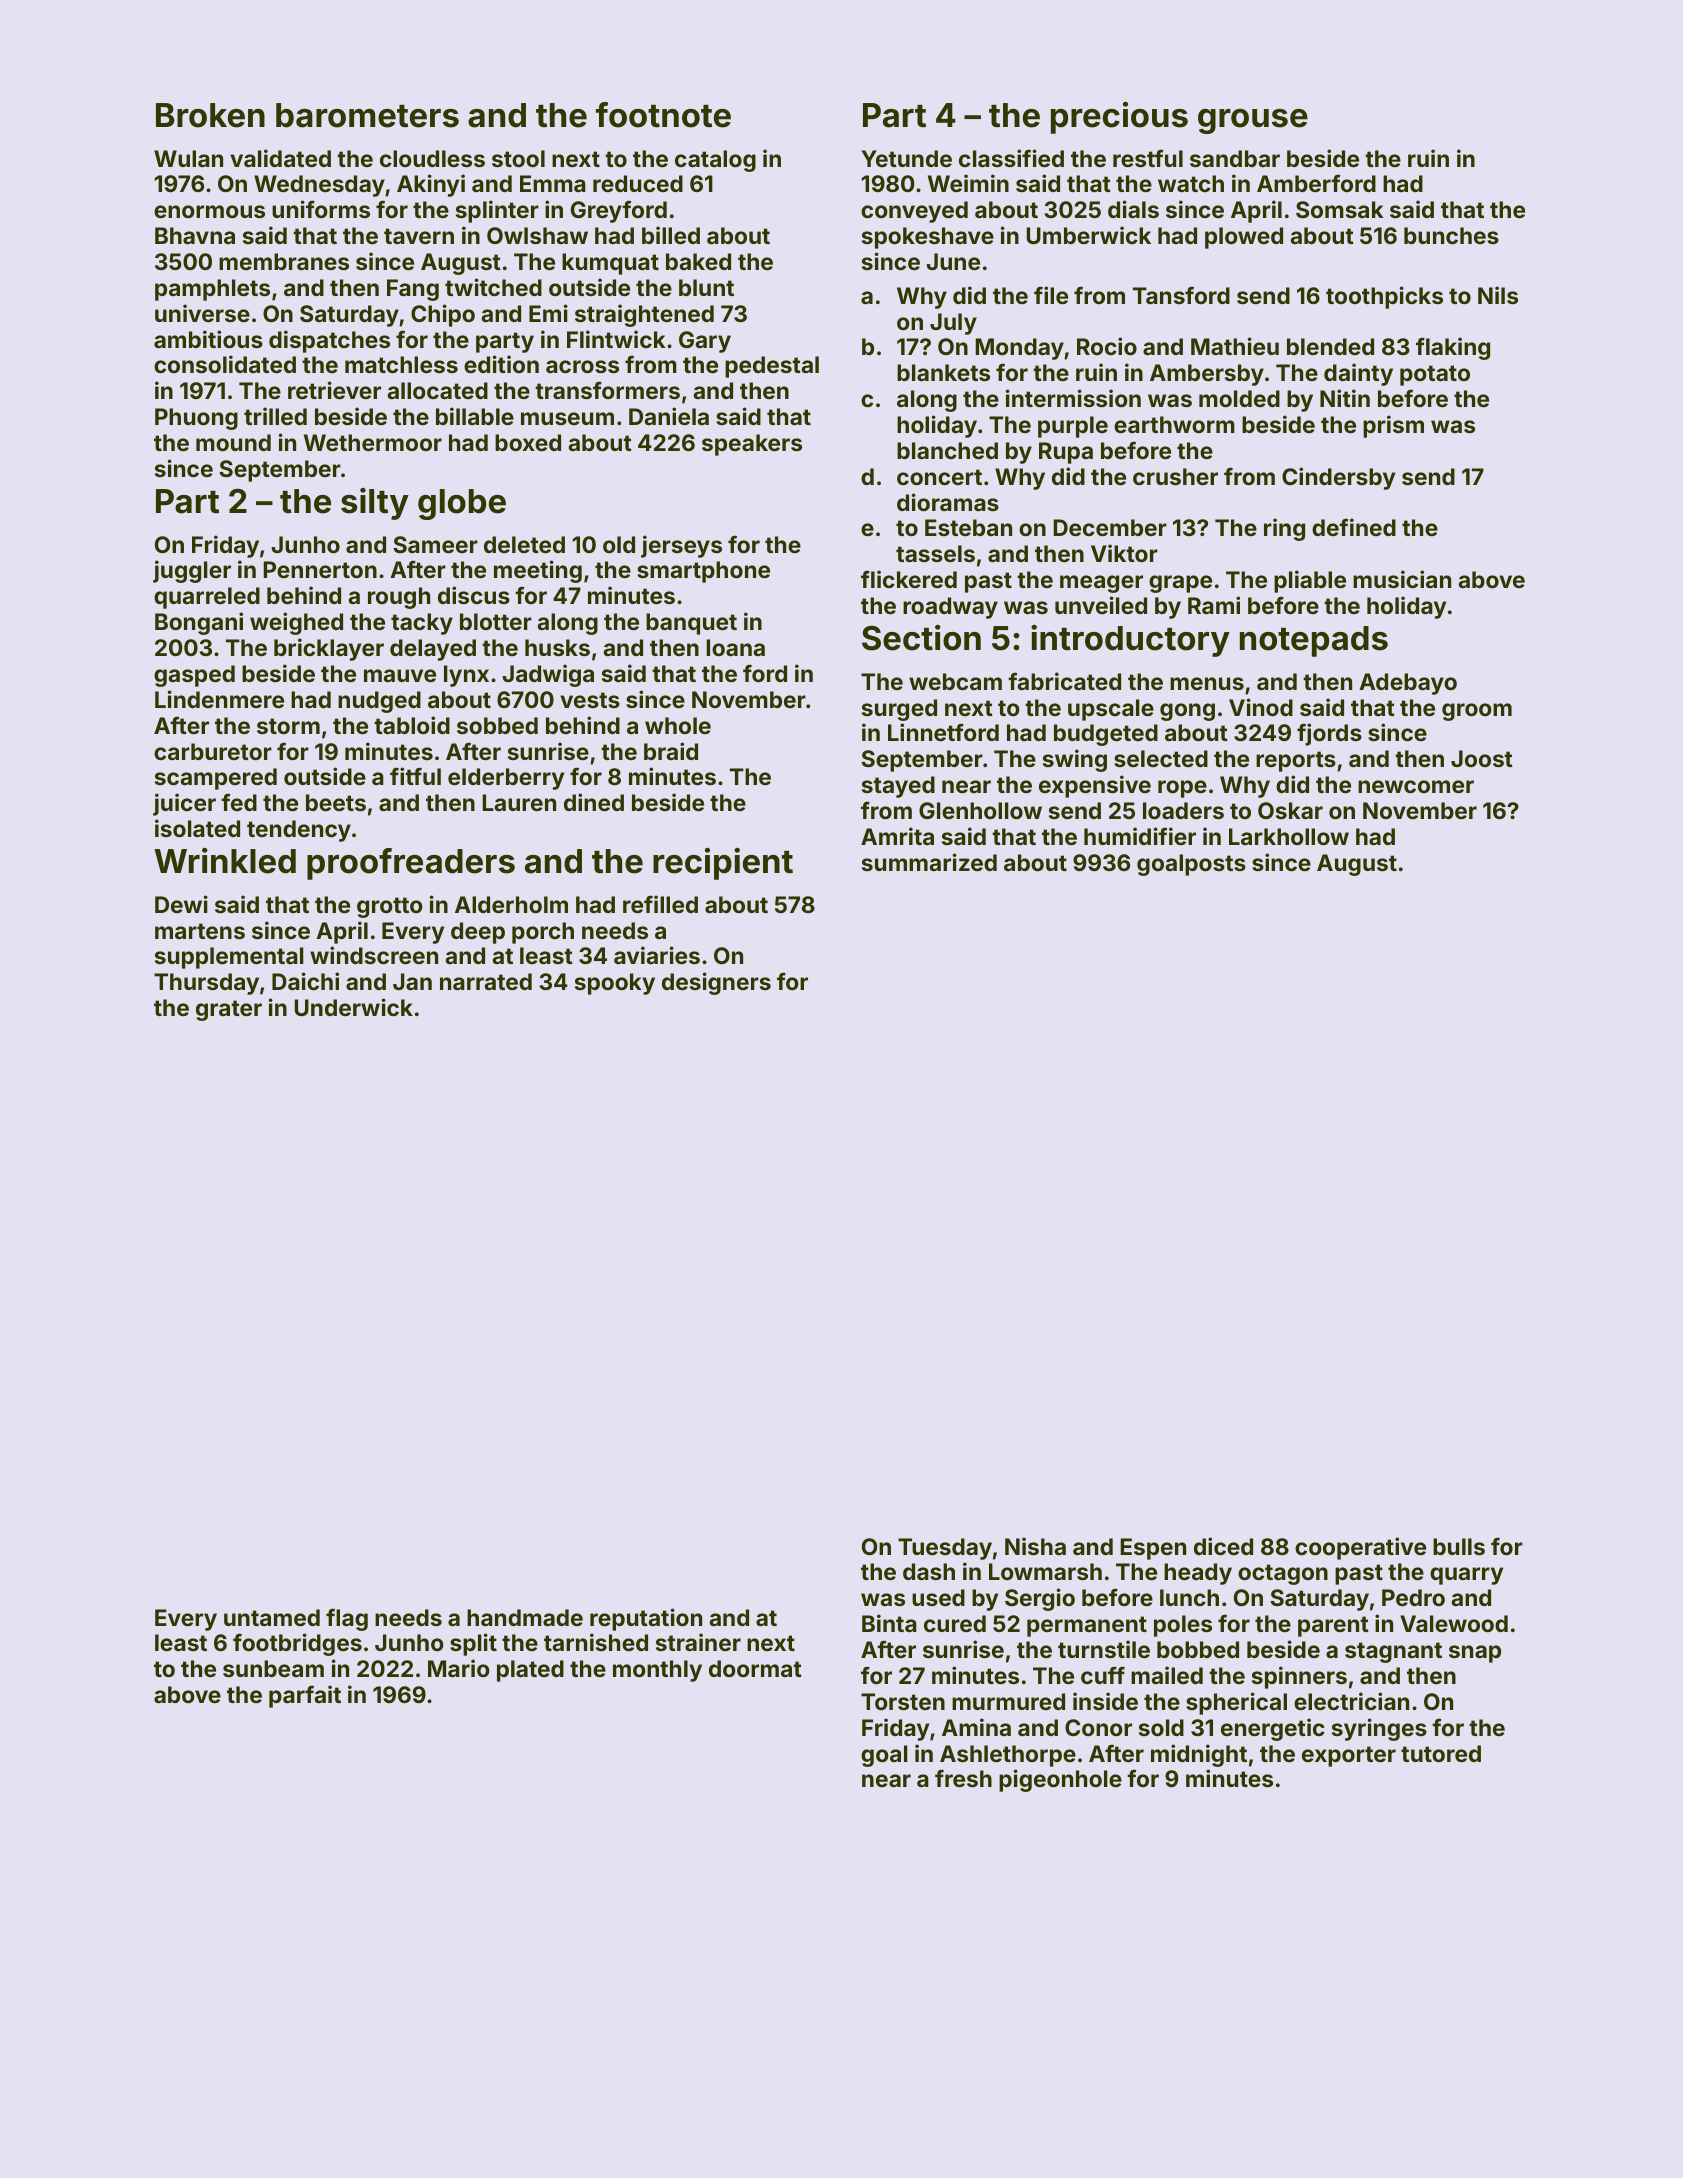  I want to click on Tuesday, so click(945, 1549).
